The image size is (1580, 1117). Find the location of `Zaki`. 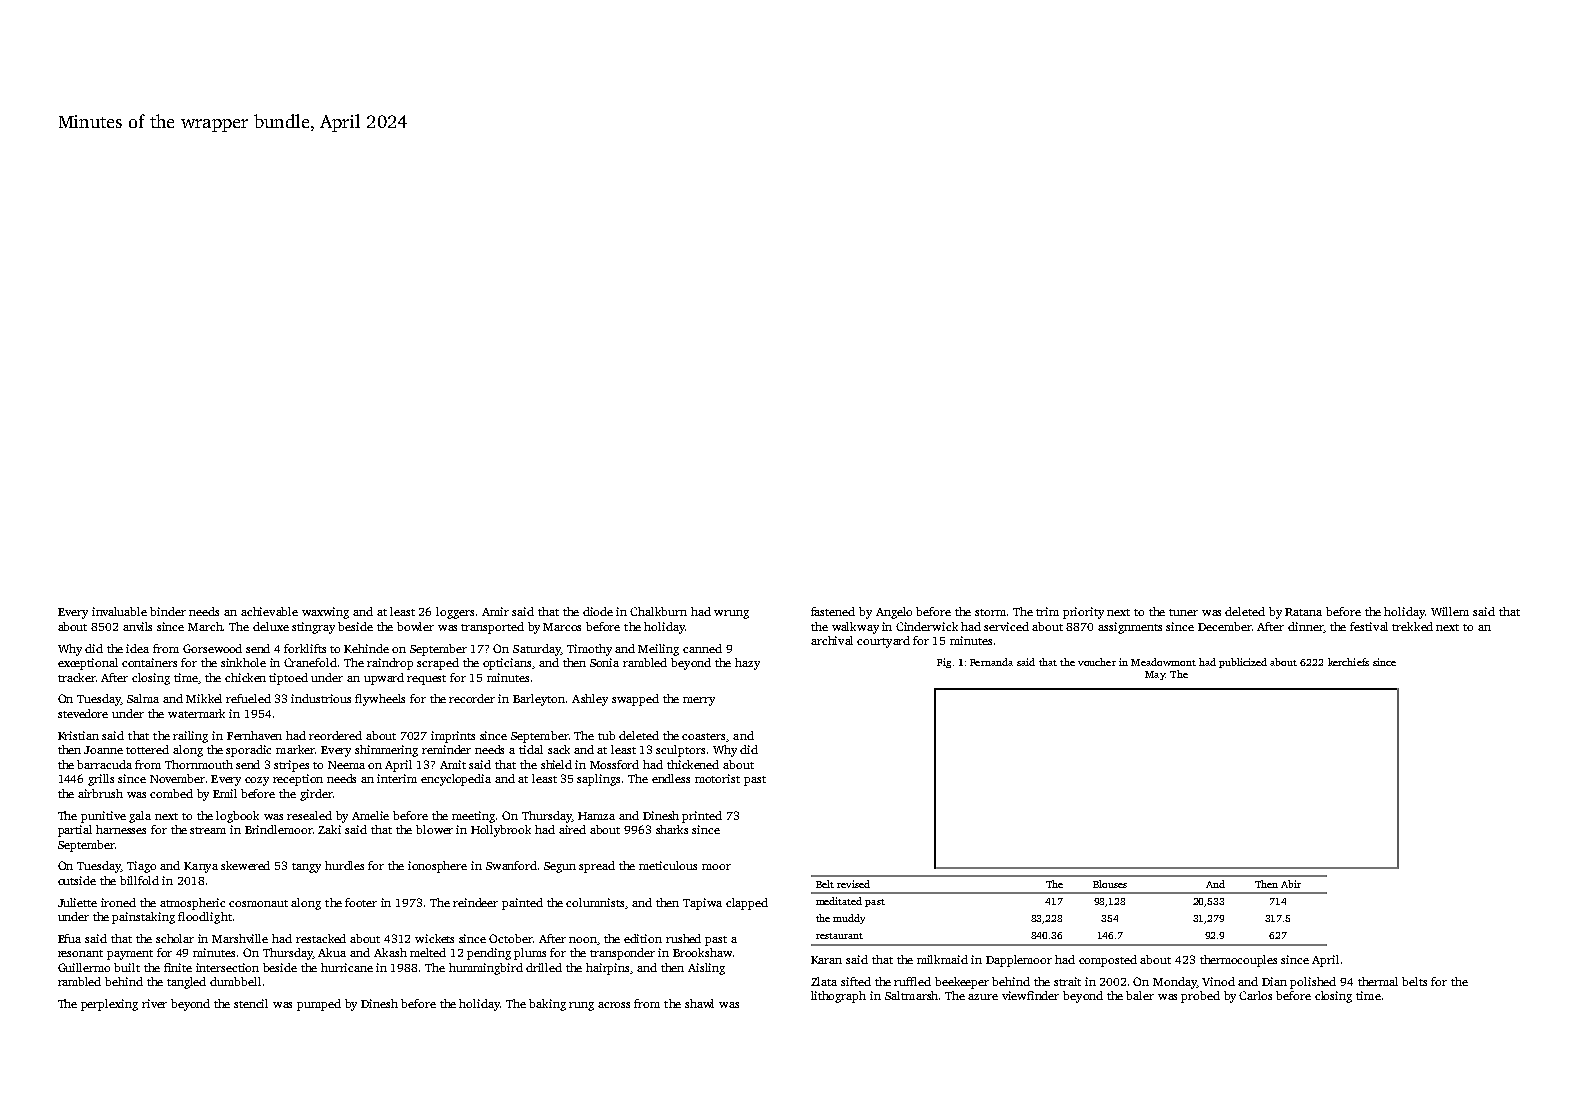

Zaki is located at coordinates (329, 829).
